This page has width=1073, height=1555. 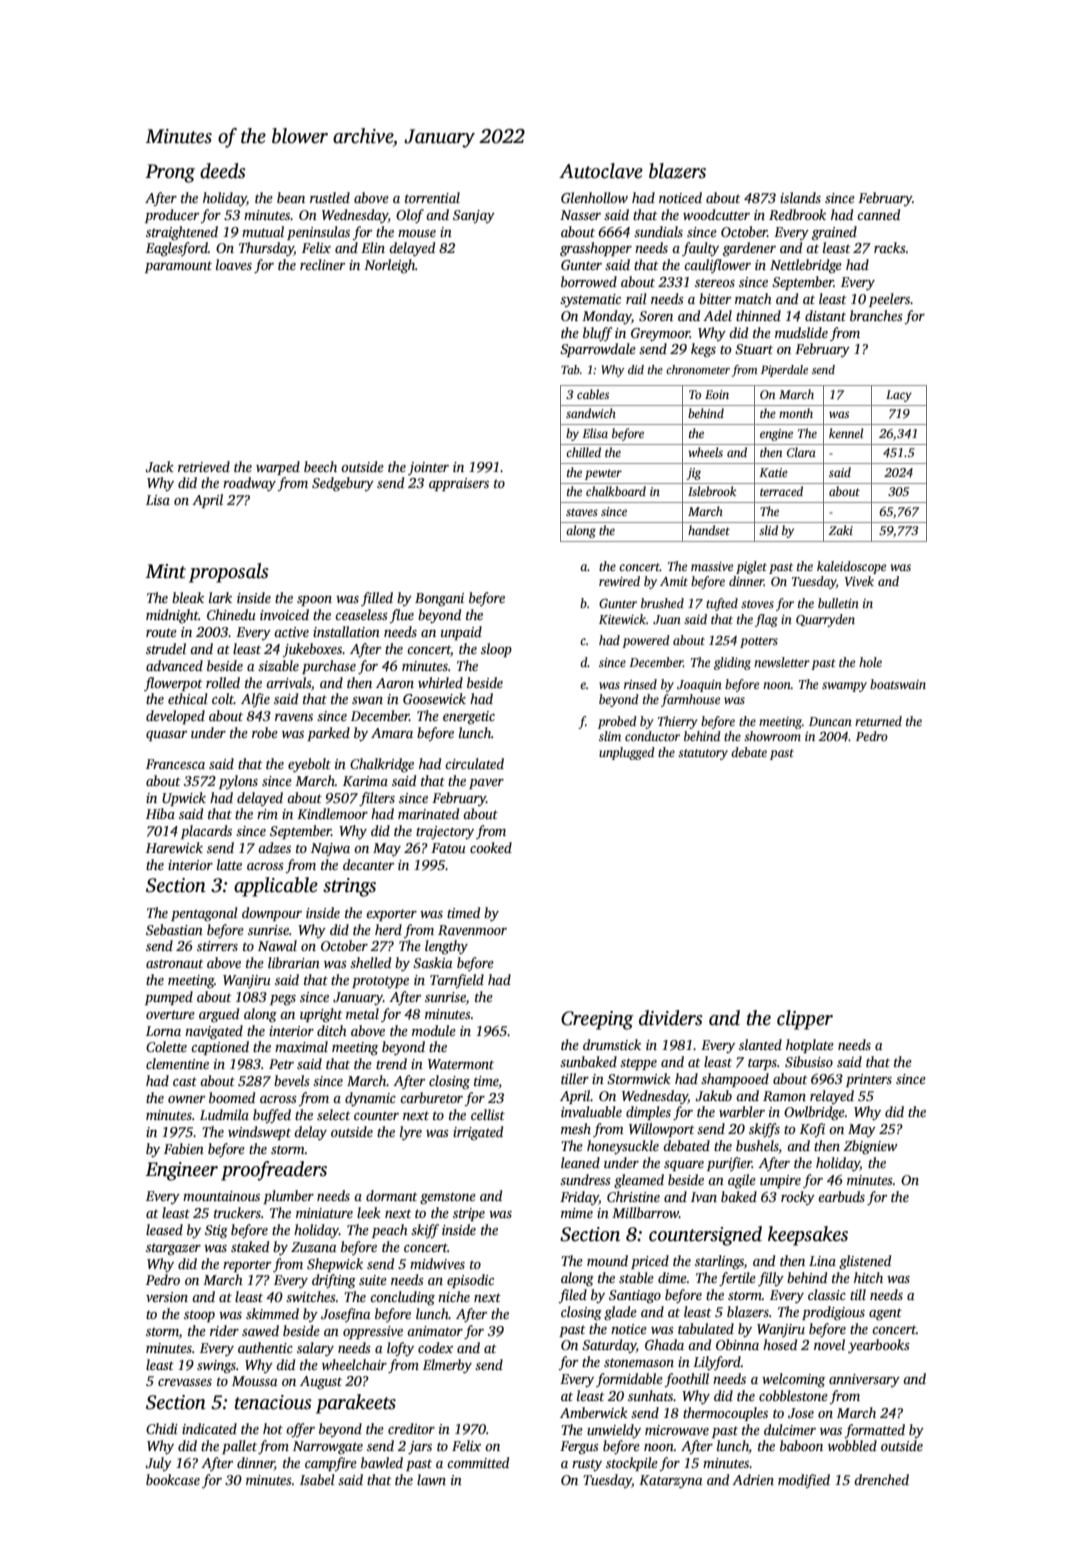 I want to click on crevasses, so click(x=185, y=1382).
